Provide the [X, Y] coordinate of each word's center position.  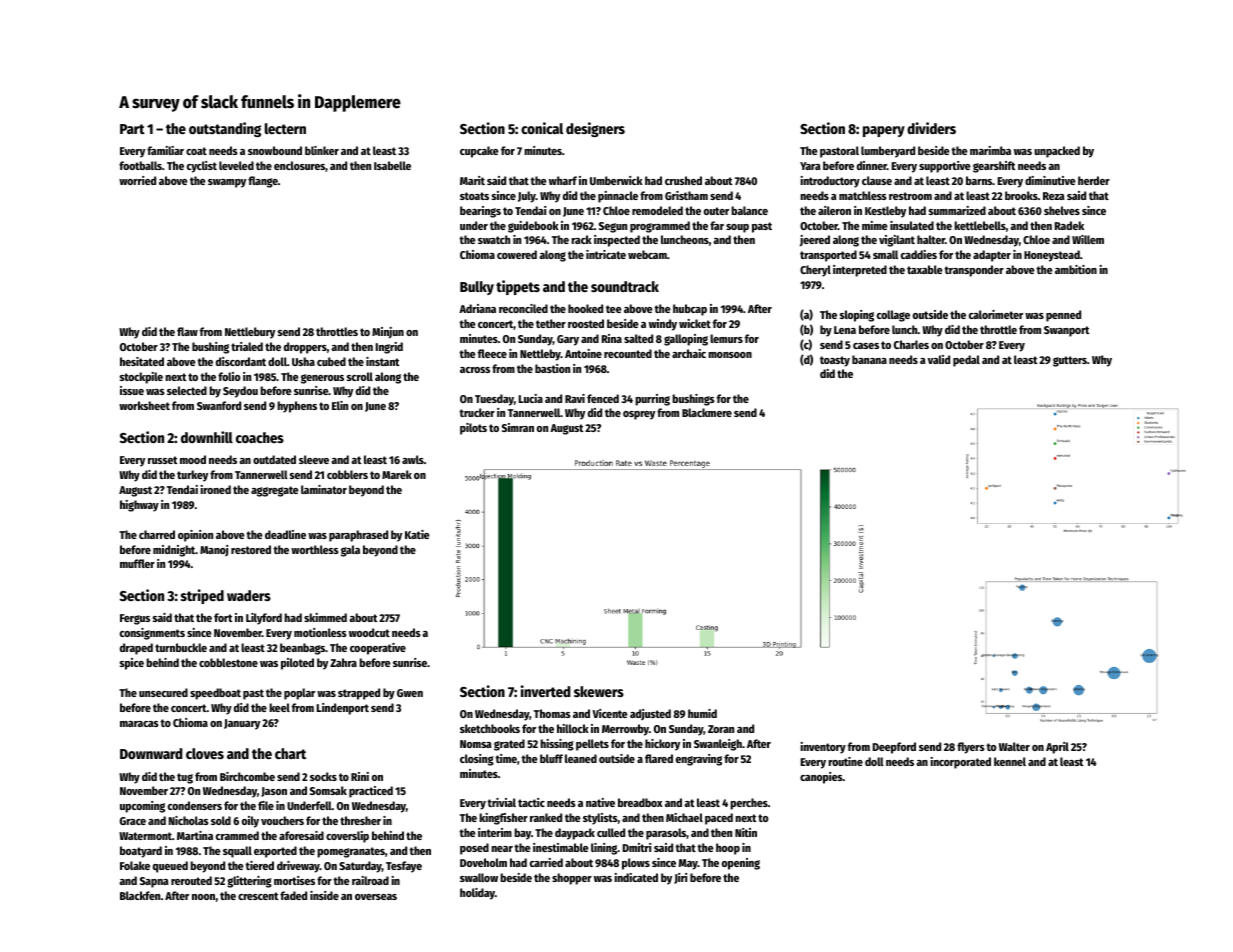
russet [162, 460]
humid [702, 713]
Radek [1069, 225]
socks [323, 776]
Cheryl [815, 271]
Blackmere [707, 412]
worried [137, 180]
